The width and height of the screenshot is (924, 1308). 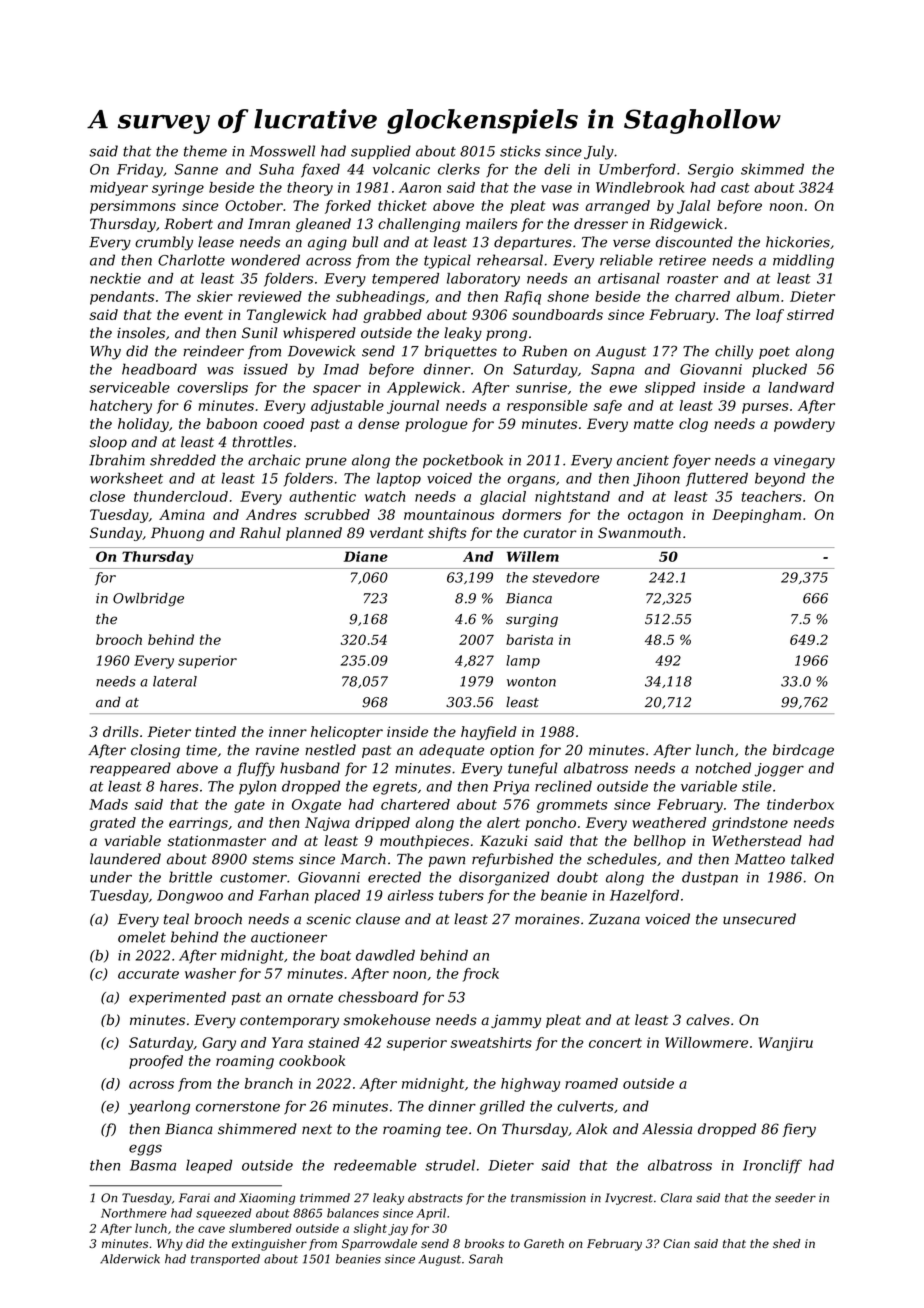 I want to click on Diane, so click(x=366, y=556).
